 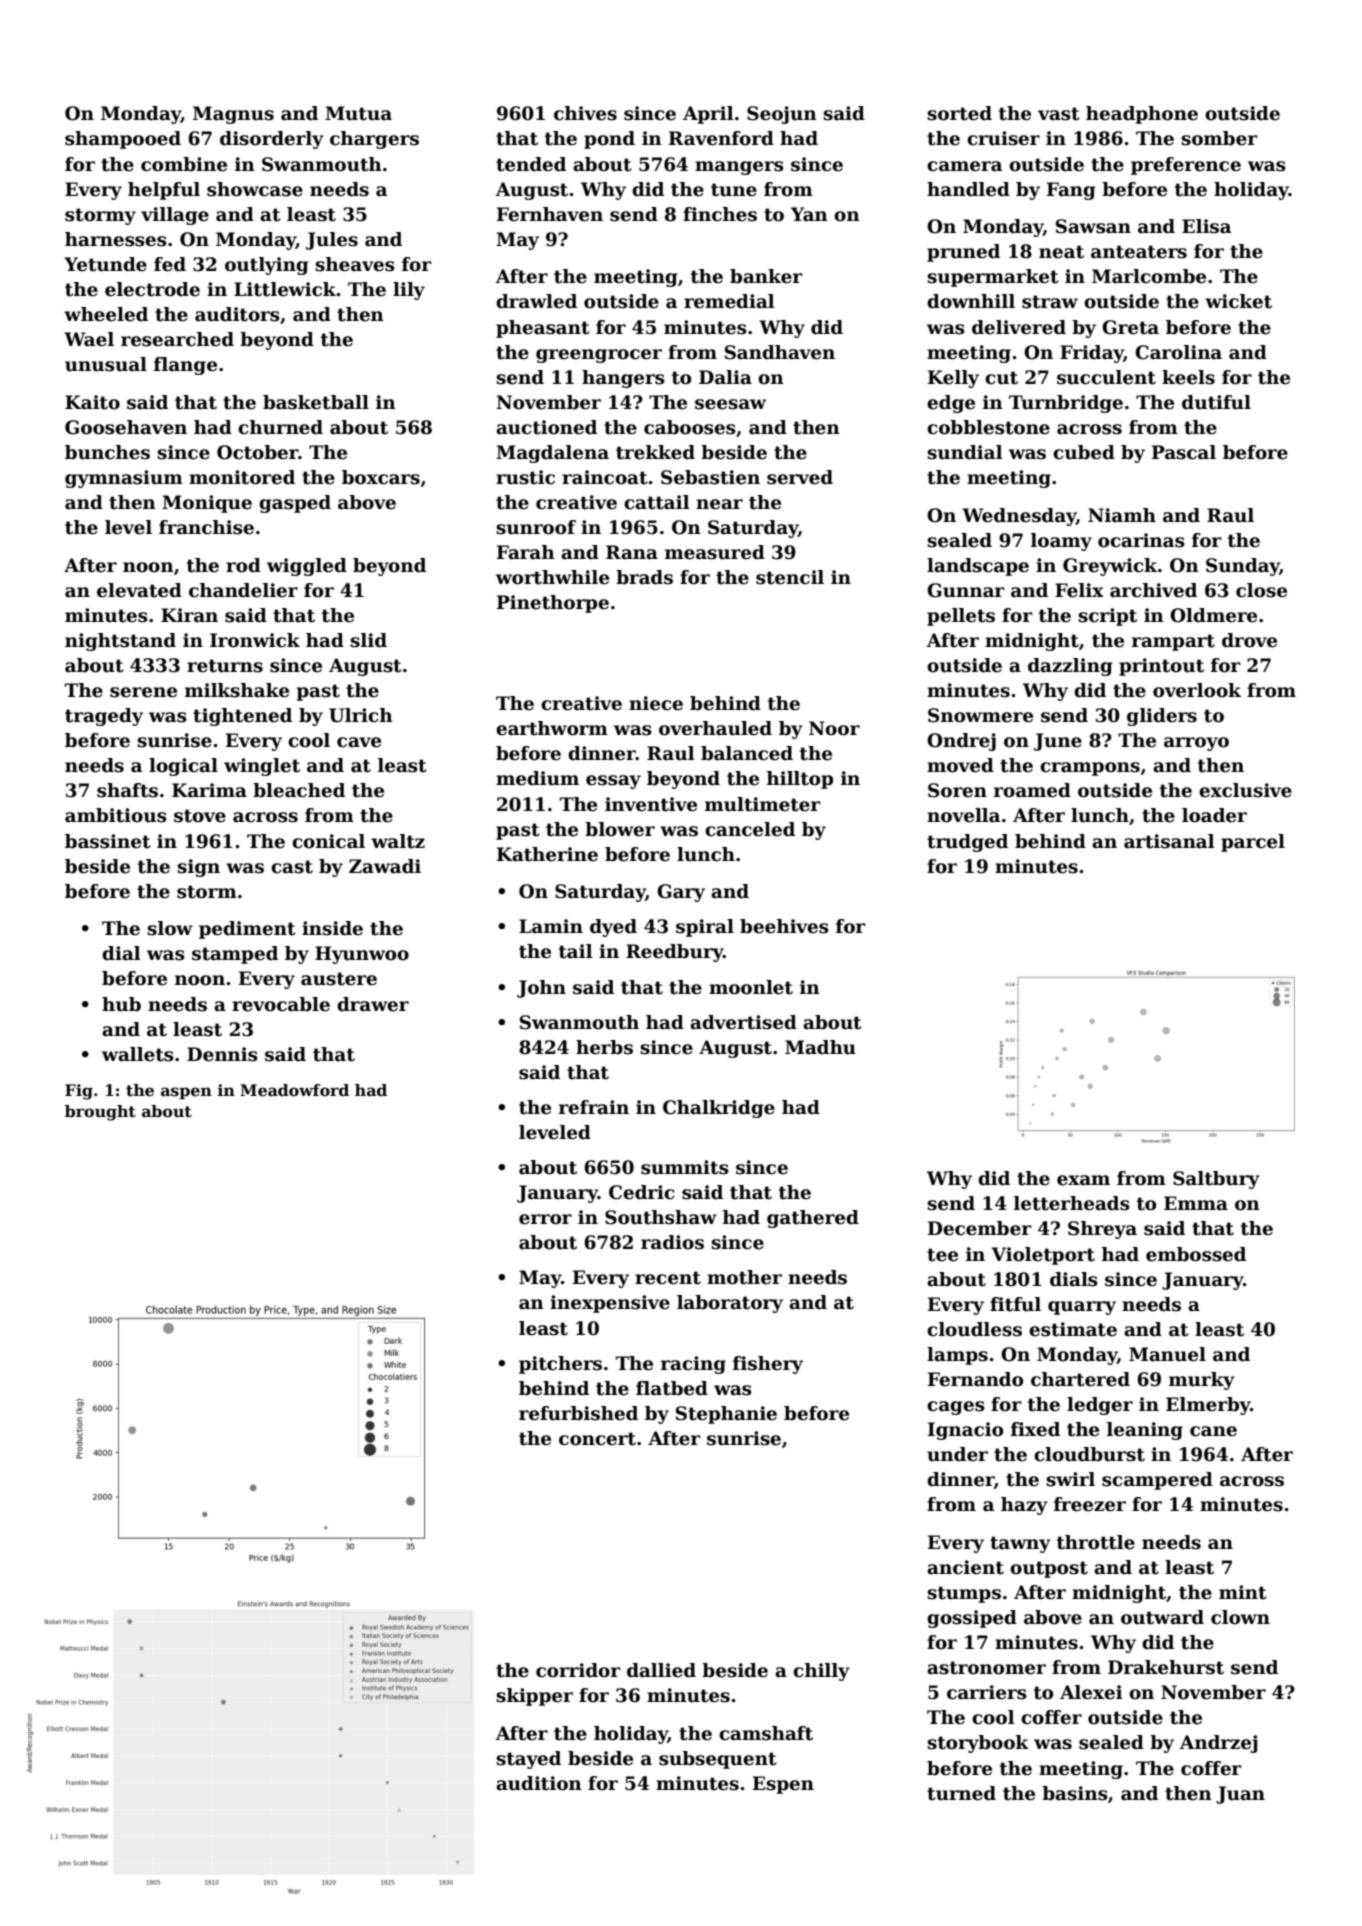 I want to click on earthworm, so click(x=552, y=728).
